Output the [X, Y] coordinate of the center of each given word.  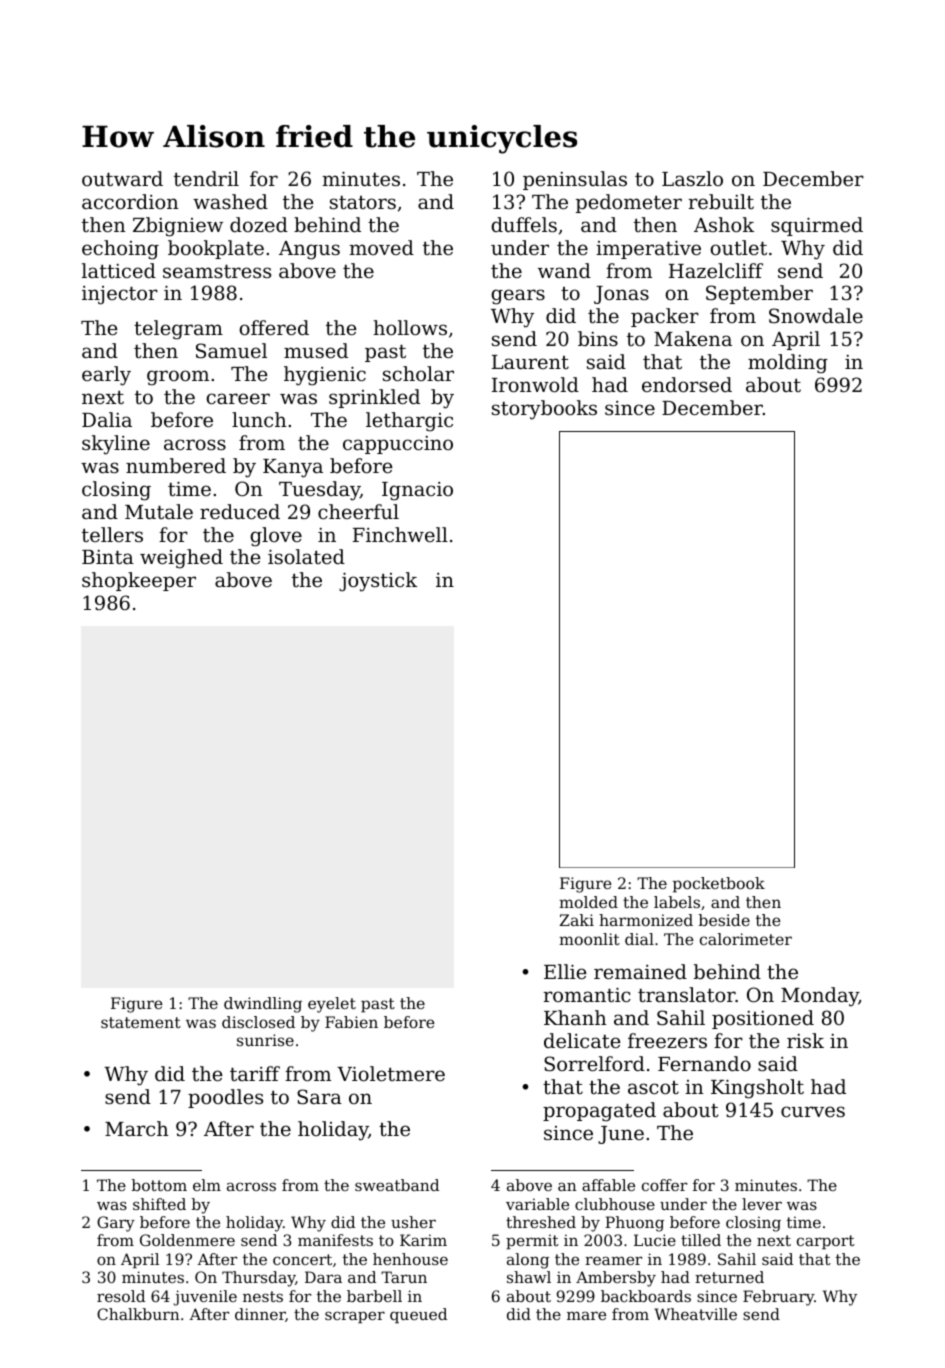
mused [316, 350]
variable [537, 1204]
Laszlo [692, 178]
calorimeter [746, 939]
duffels [524, 224]
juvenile [205, 1298]
